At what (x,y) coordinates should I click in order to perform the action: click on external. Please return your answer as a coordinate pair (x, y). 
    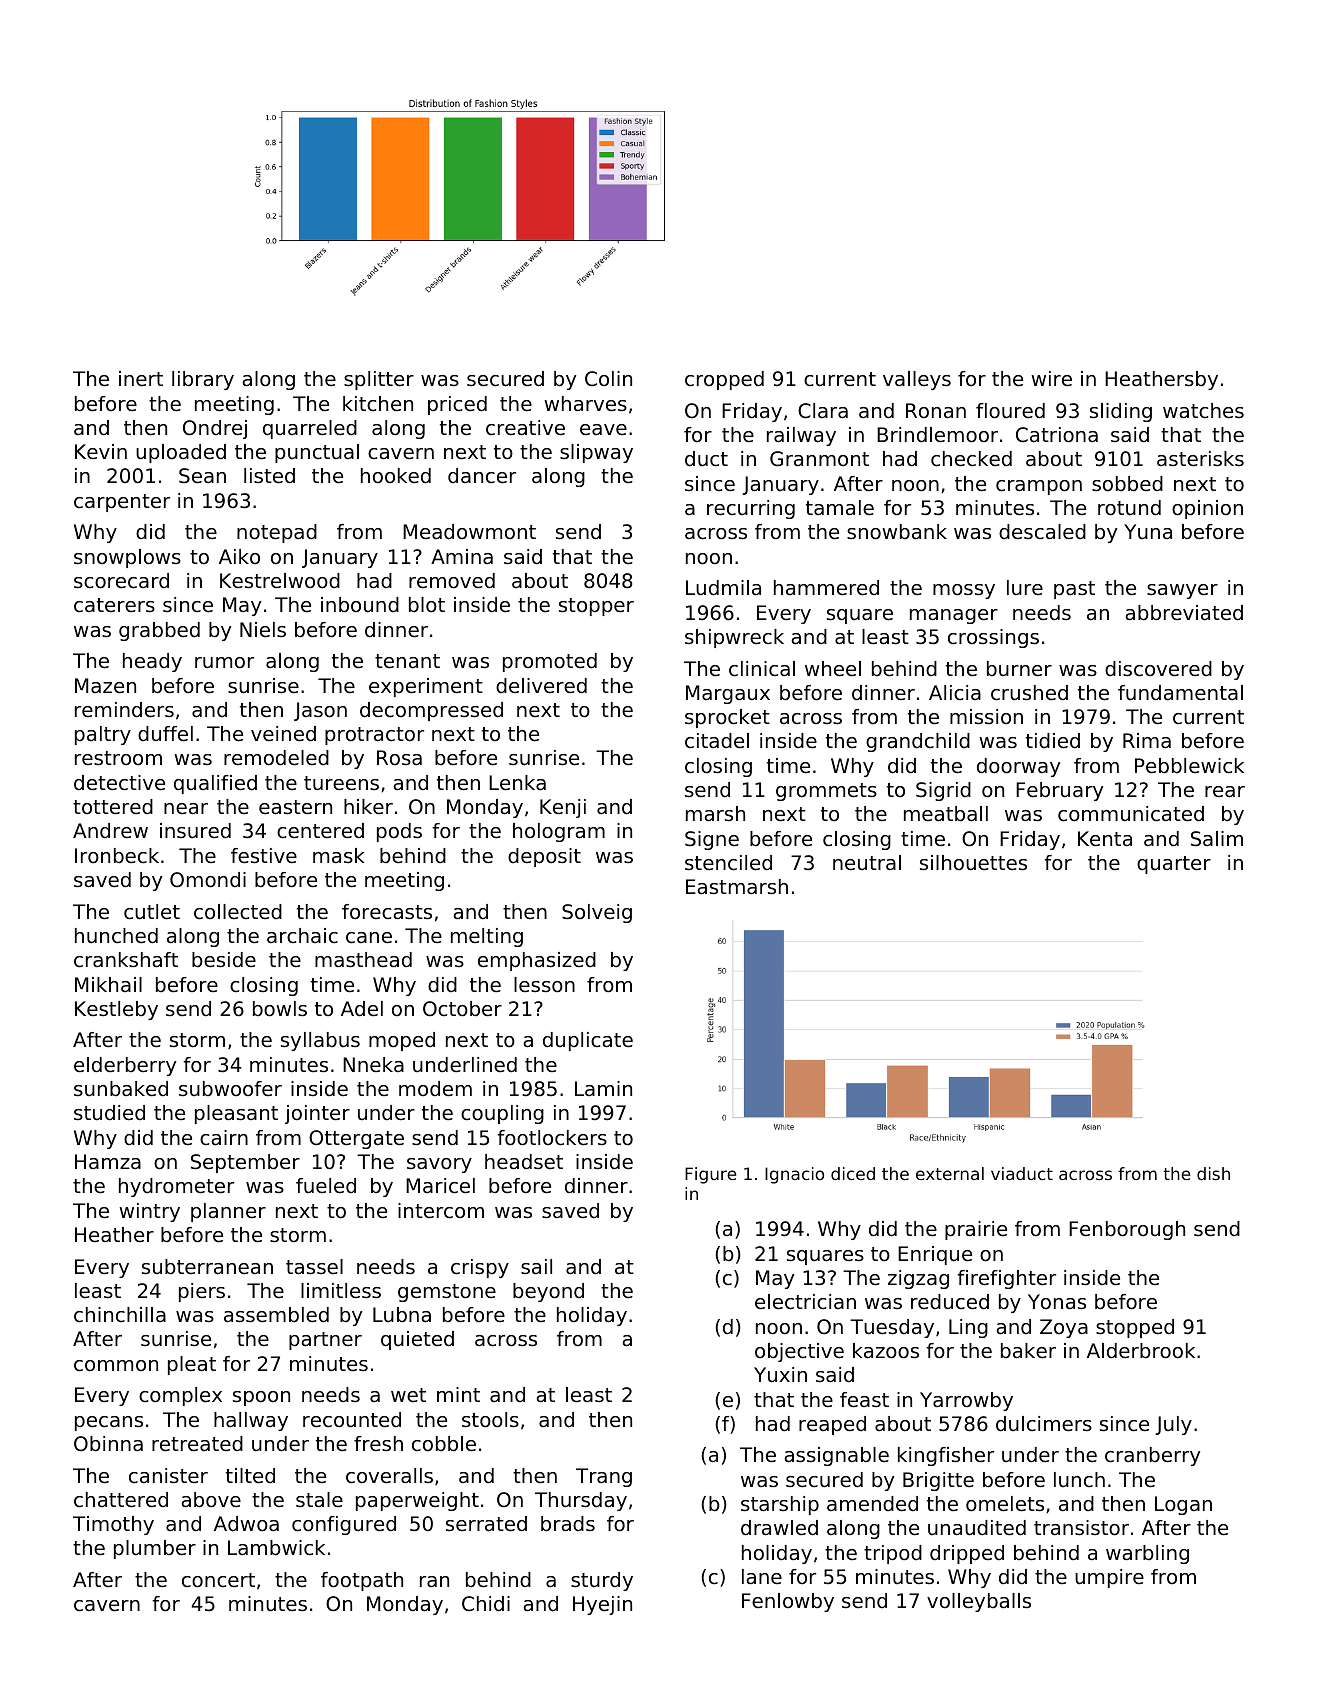
    Looking at the image, I should click on (950, 1173).
